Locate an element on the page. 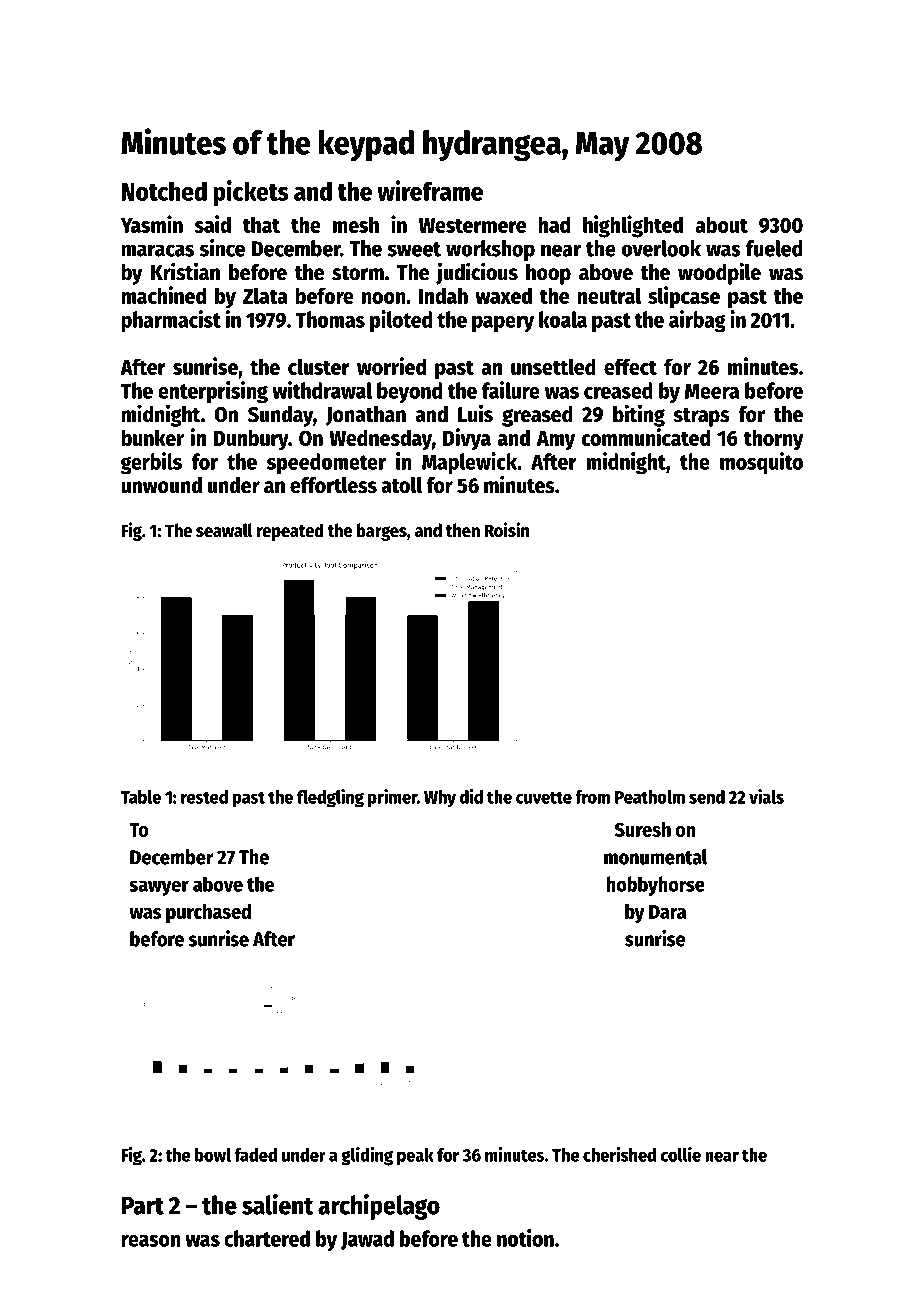  wireframe is located at coordinates (430, 190).
